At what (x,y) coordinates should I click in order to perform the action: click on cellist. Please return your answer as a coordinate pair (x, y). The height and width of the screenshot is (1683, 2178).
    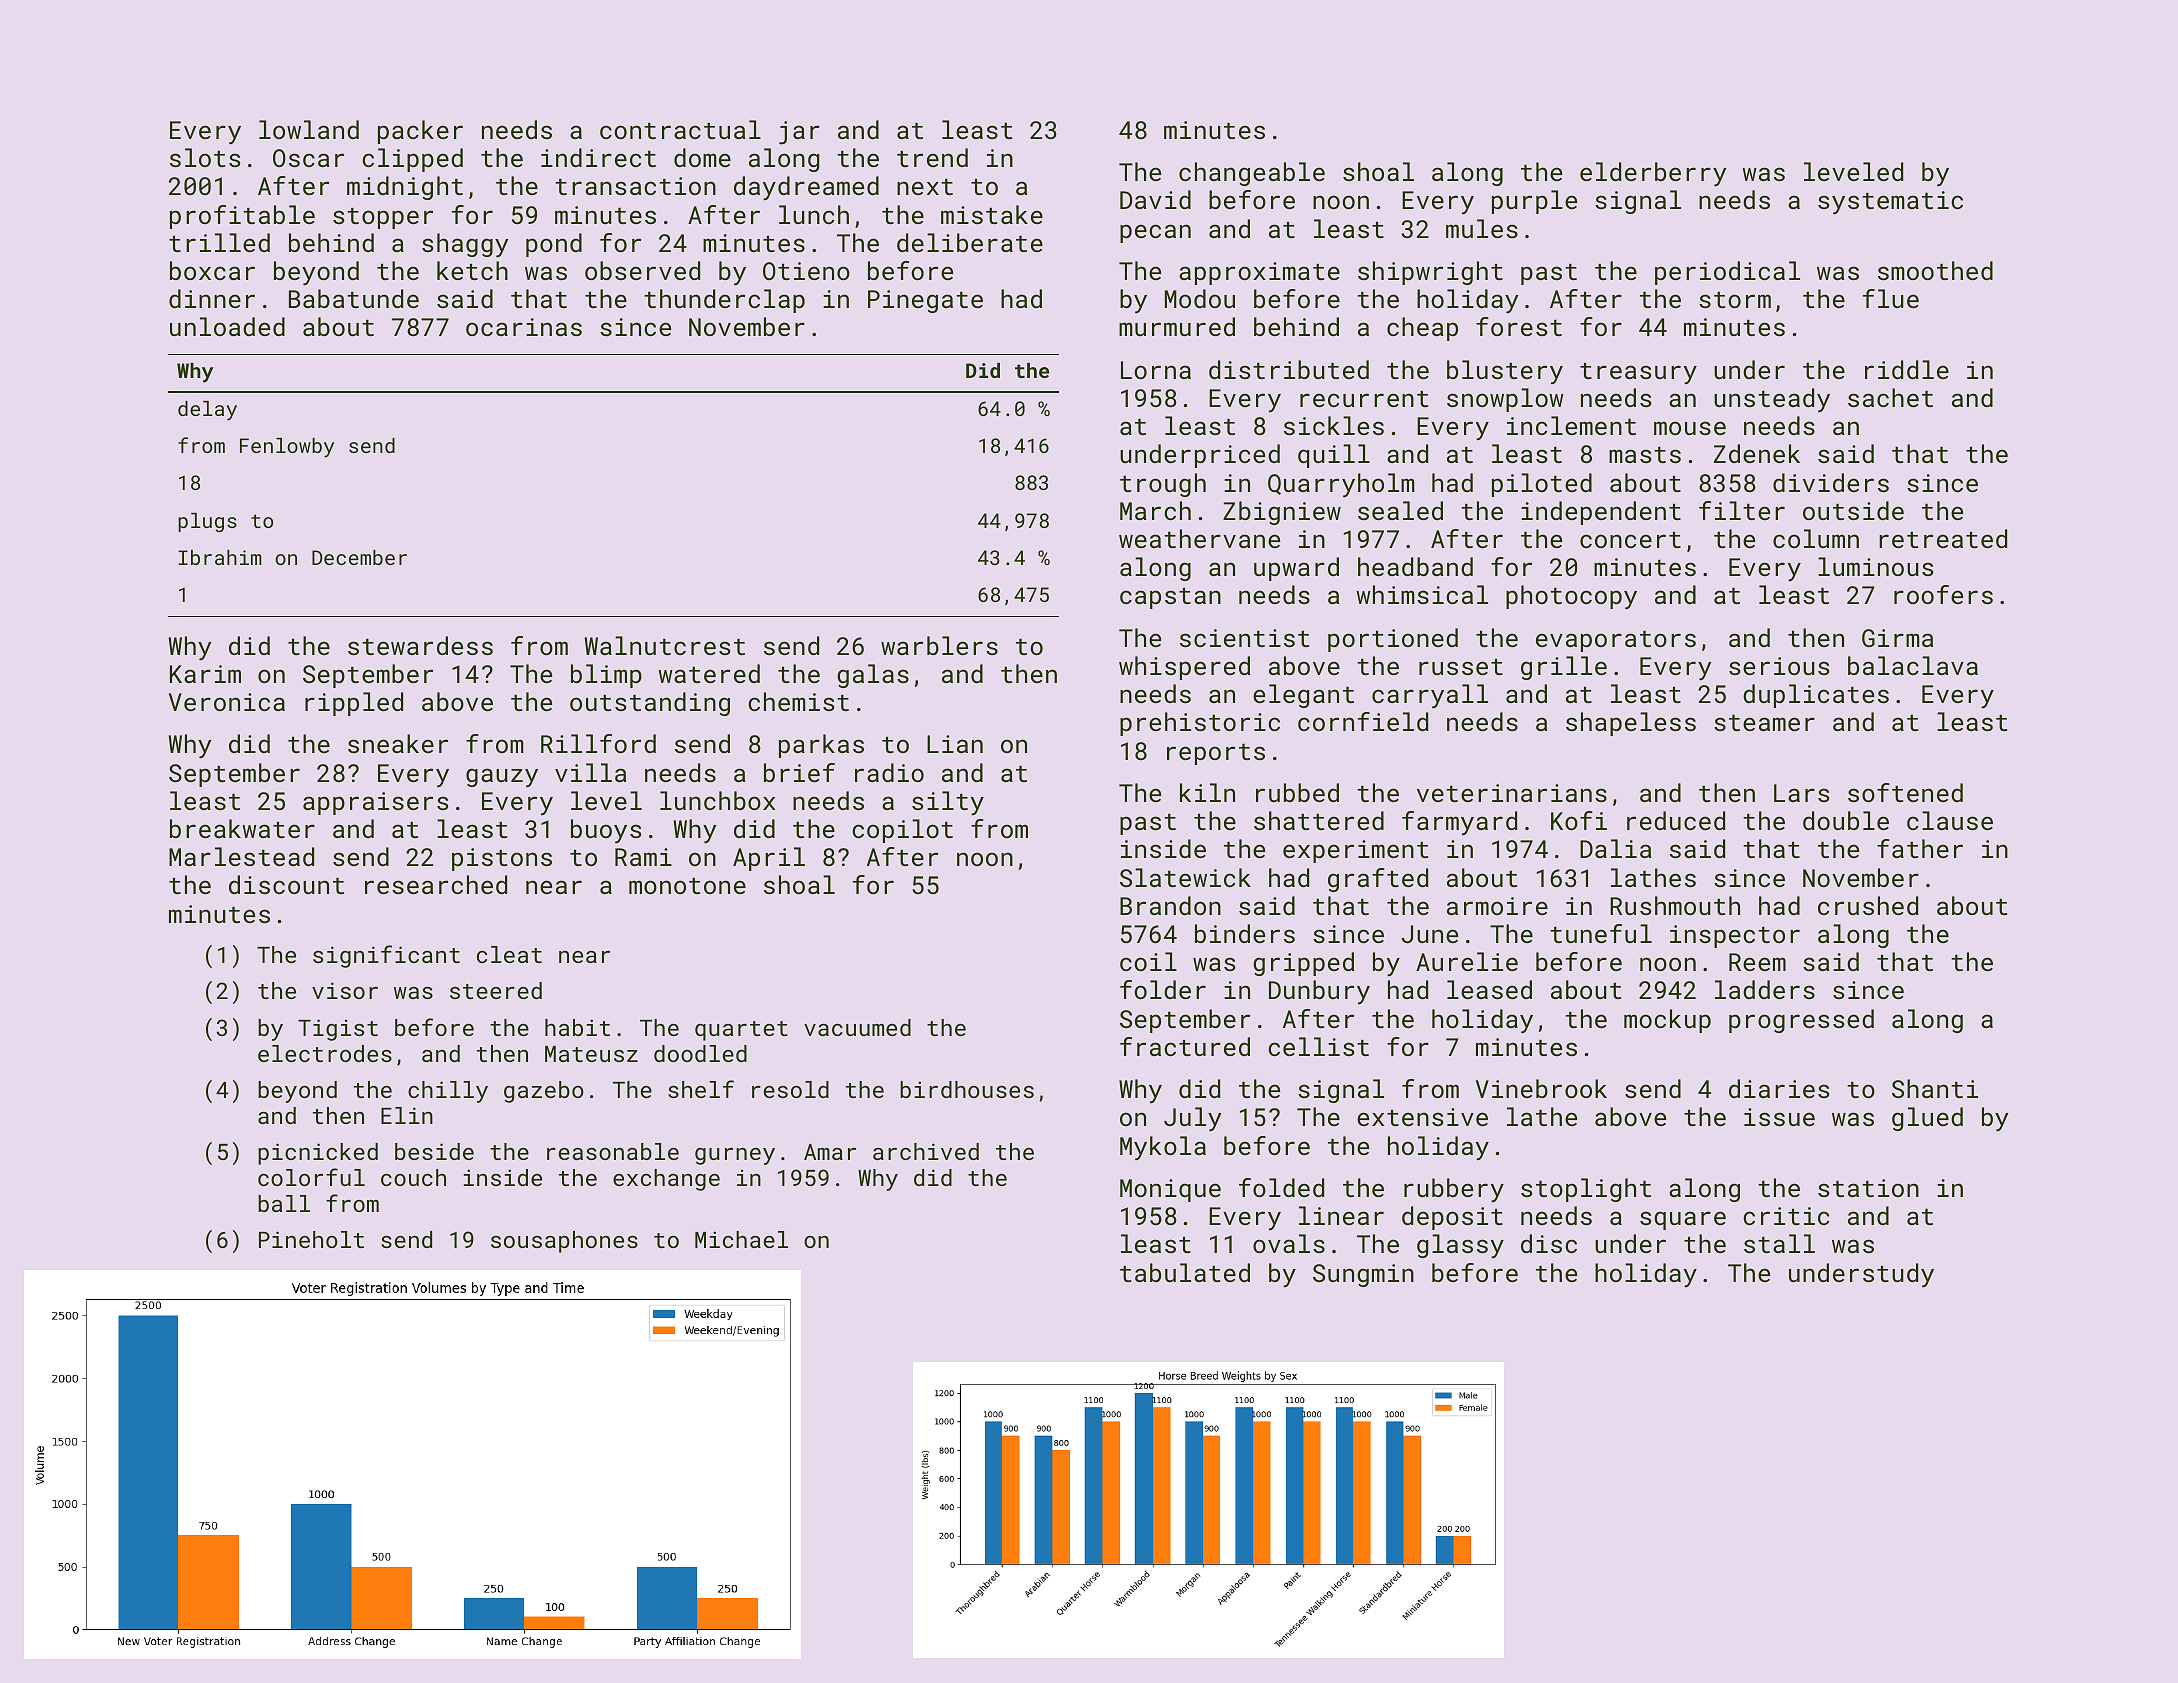
    Looking at the image, I should click on (1318, 1046).
